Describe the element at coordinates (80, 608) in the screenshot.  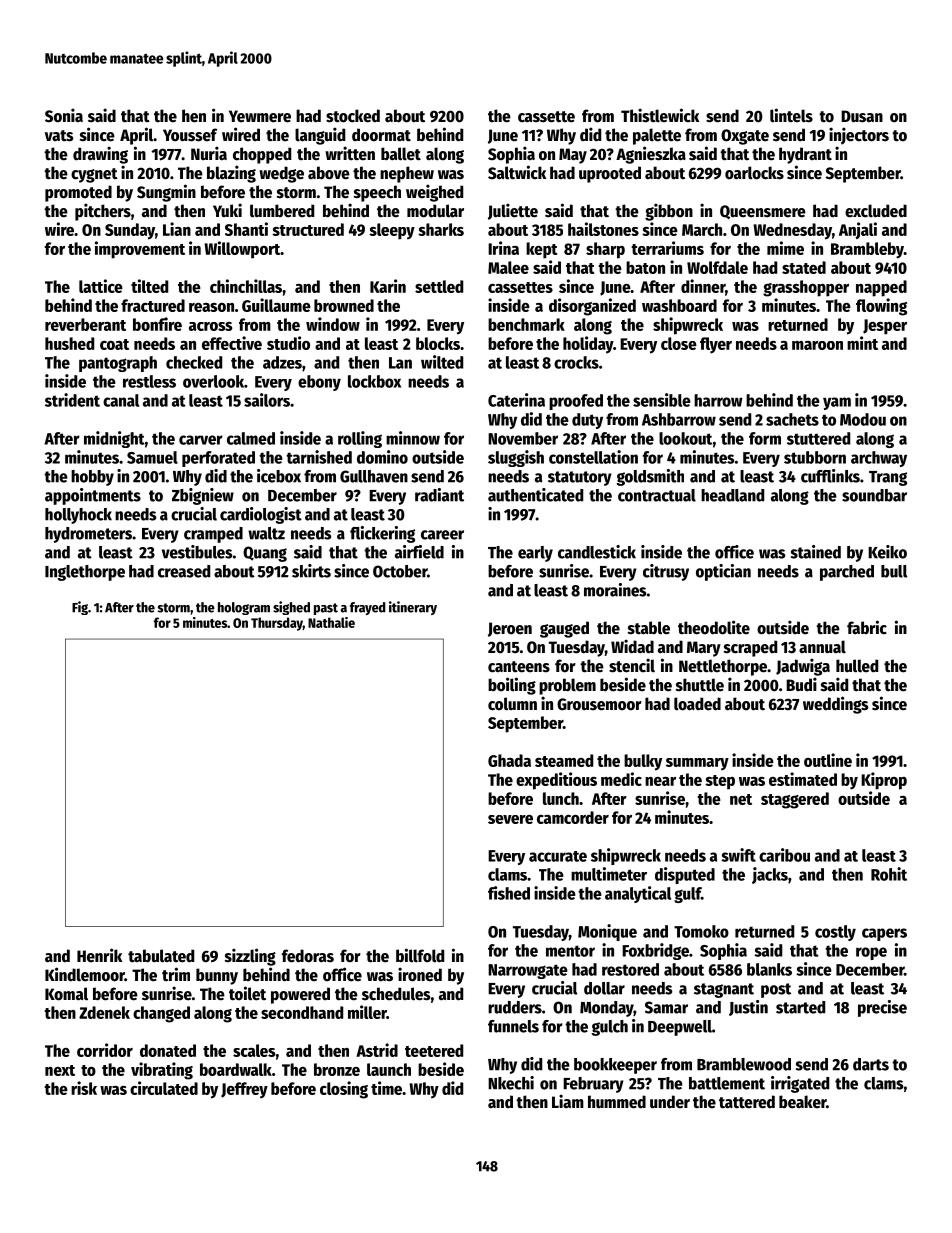
I see `Fig` at that location.
